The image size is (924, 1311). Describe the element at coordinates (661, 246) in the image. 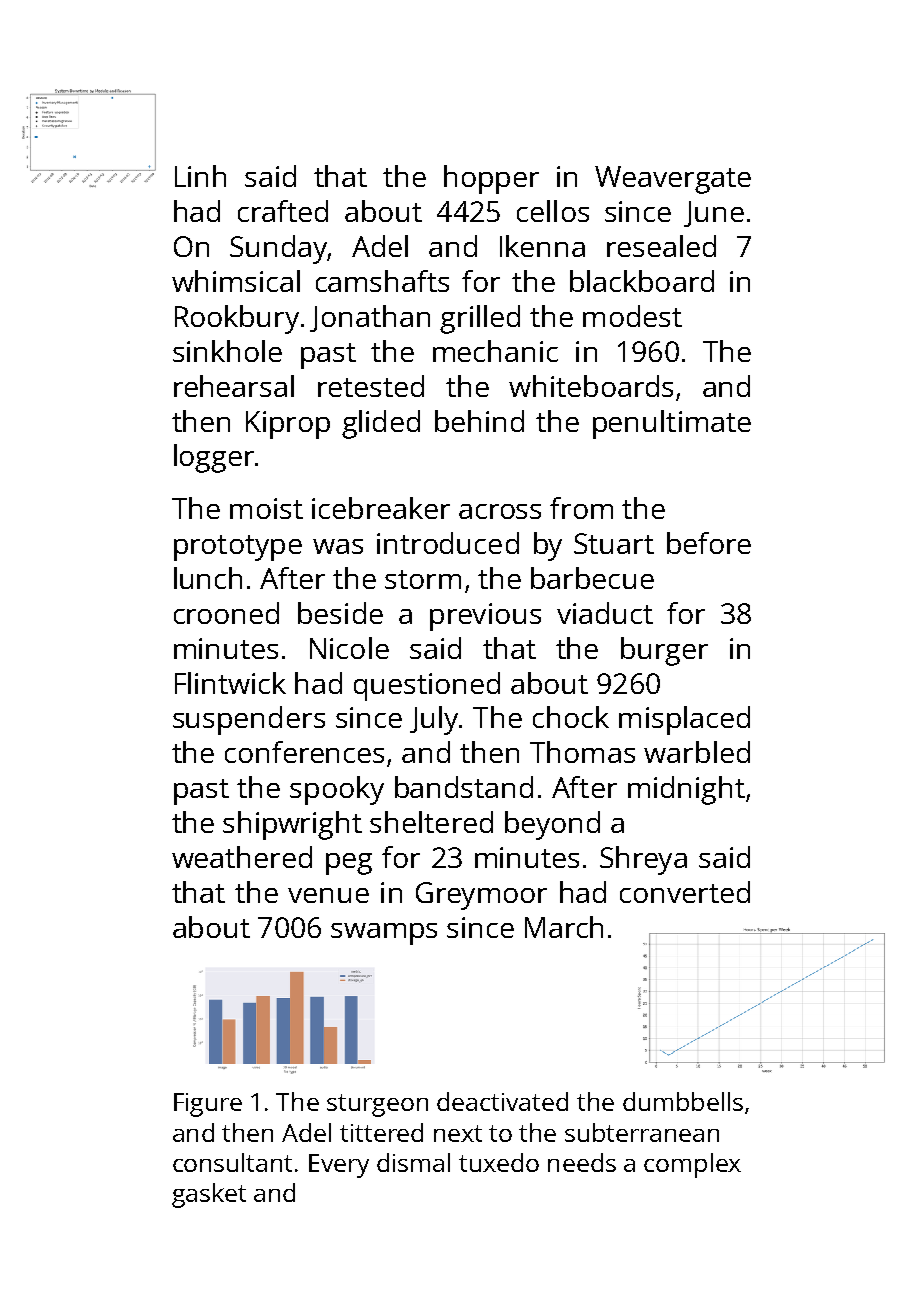

I see `resealed` at that location.
